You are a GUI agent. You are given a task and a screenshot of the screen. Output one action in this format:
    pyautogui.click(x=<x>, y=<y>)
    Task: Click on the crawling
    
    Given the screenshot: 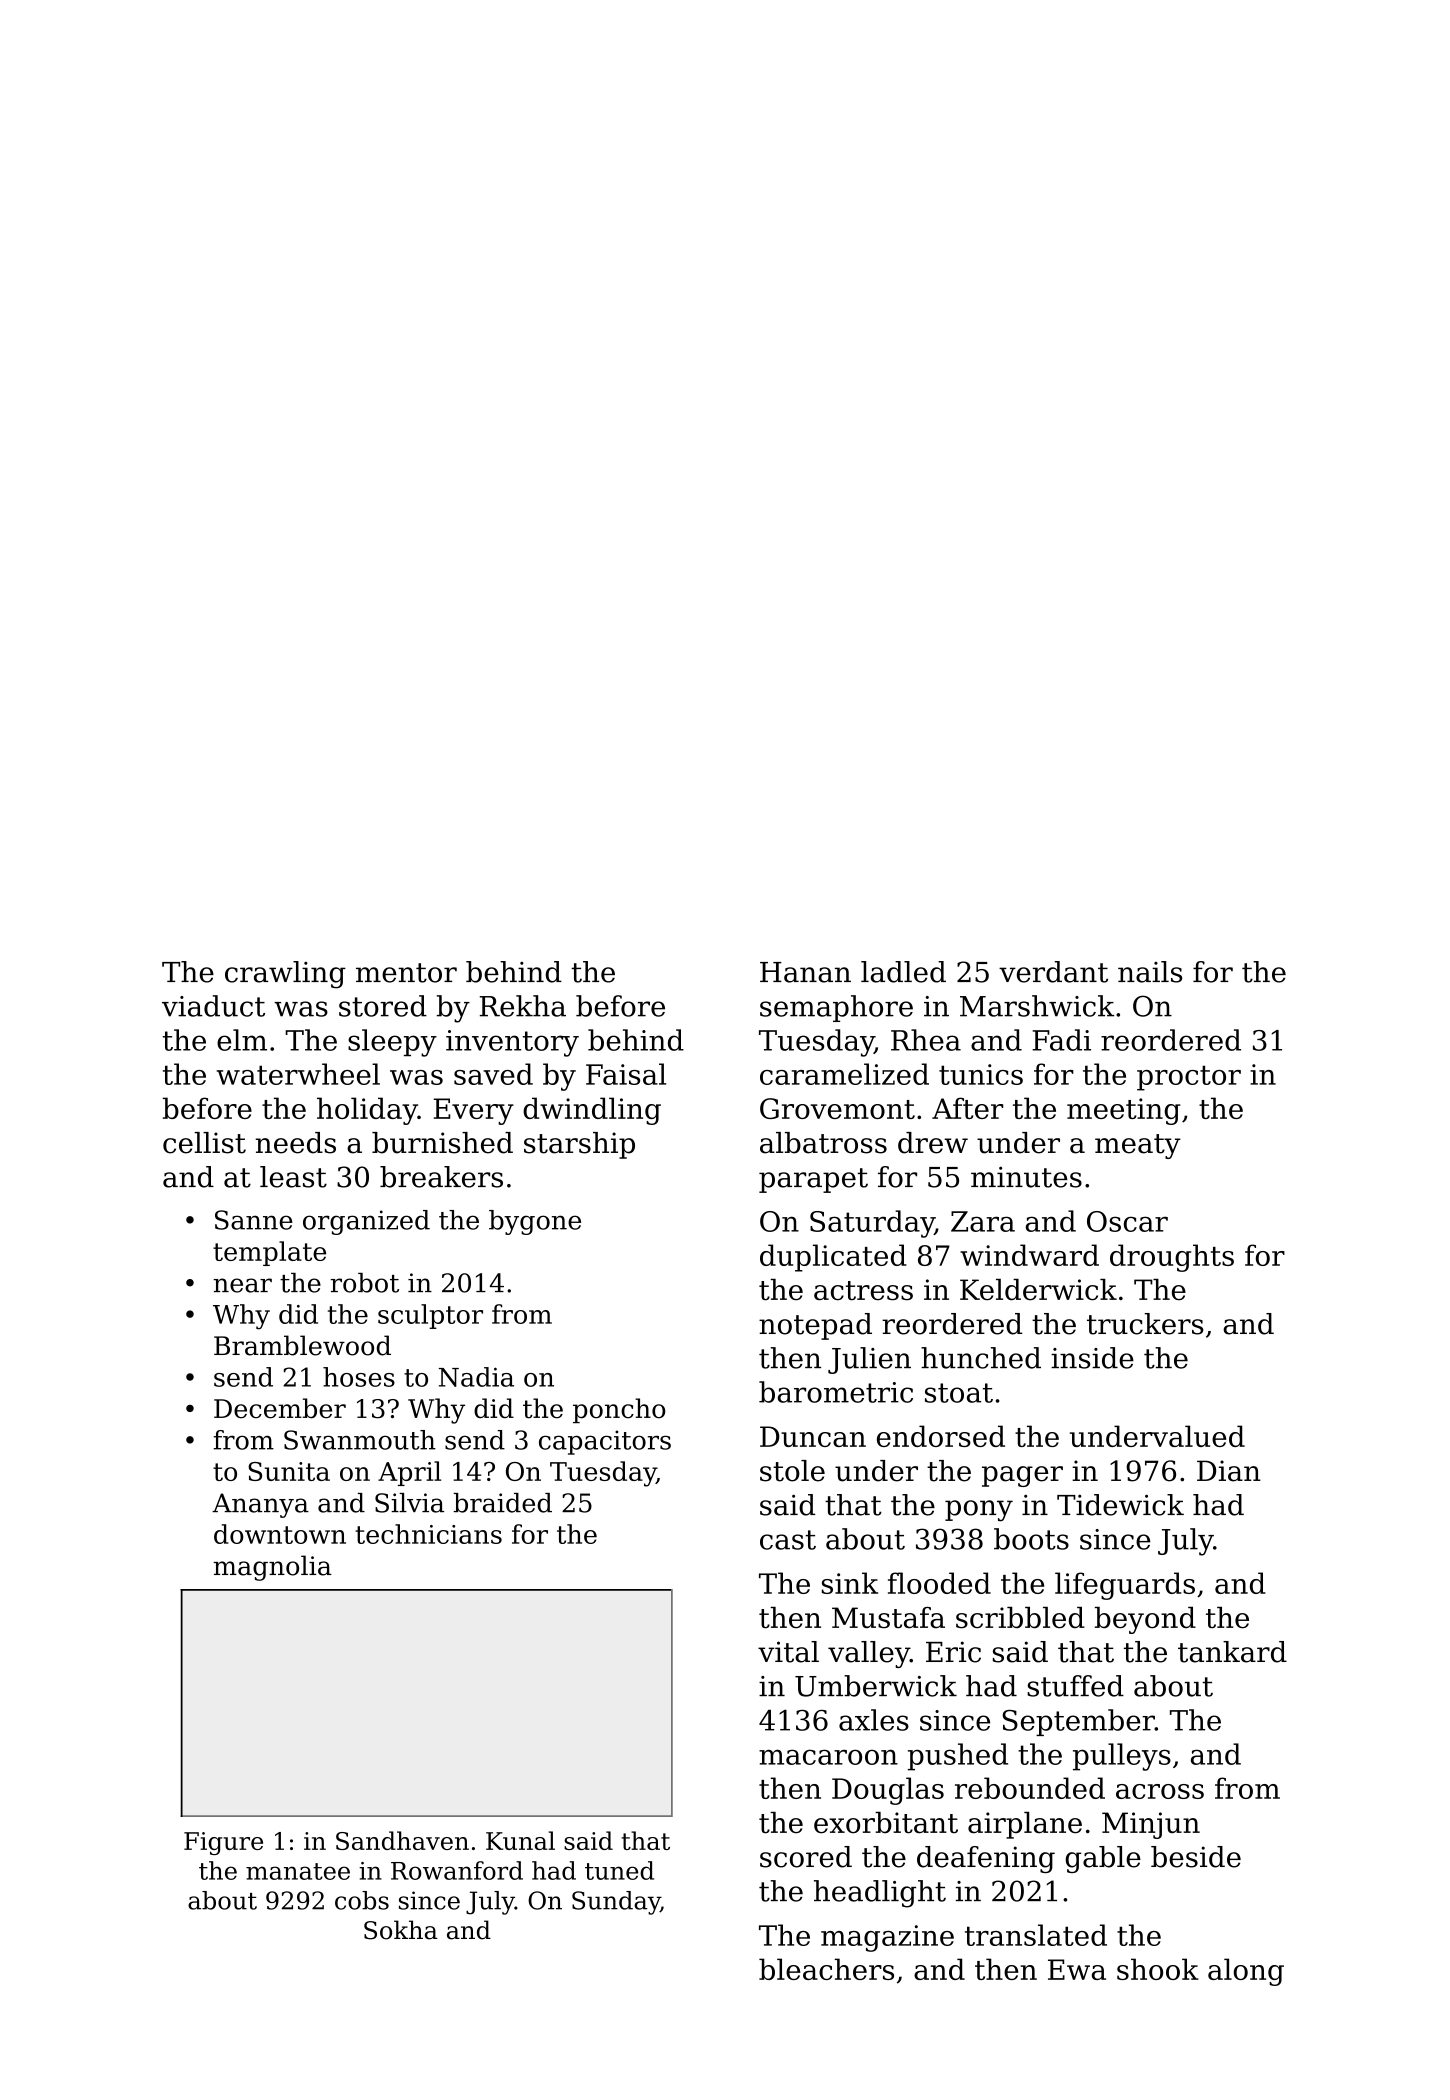 What is the action you would take?
    pyautogui.click(x=285, y=975)
